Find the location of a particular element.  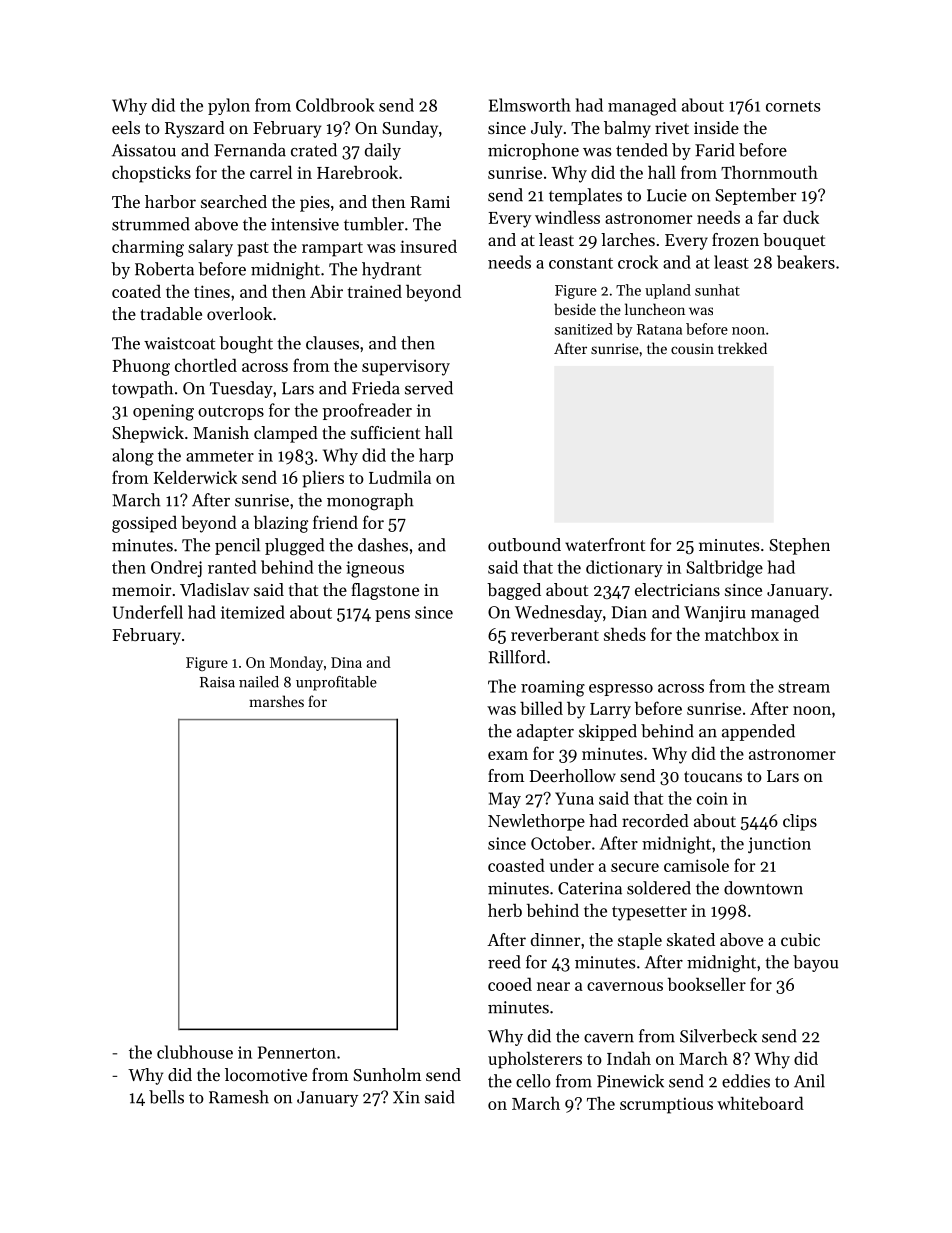

towpath is located at coordinates (142, 389).
